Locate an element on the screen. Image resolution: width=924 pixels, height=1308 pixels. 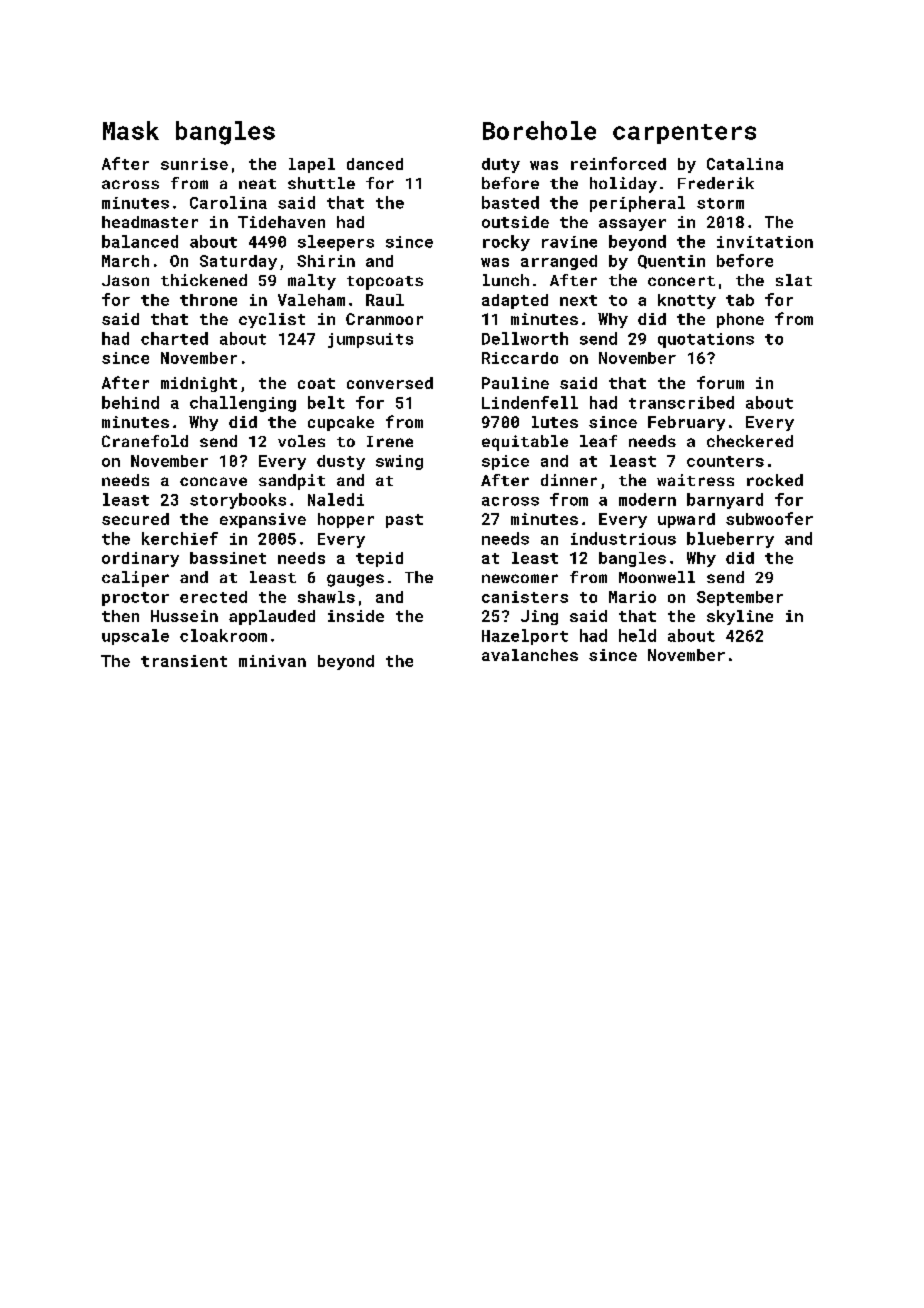
counters is located at coordinates (725, 461).
